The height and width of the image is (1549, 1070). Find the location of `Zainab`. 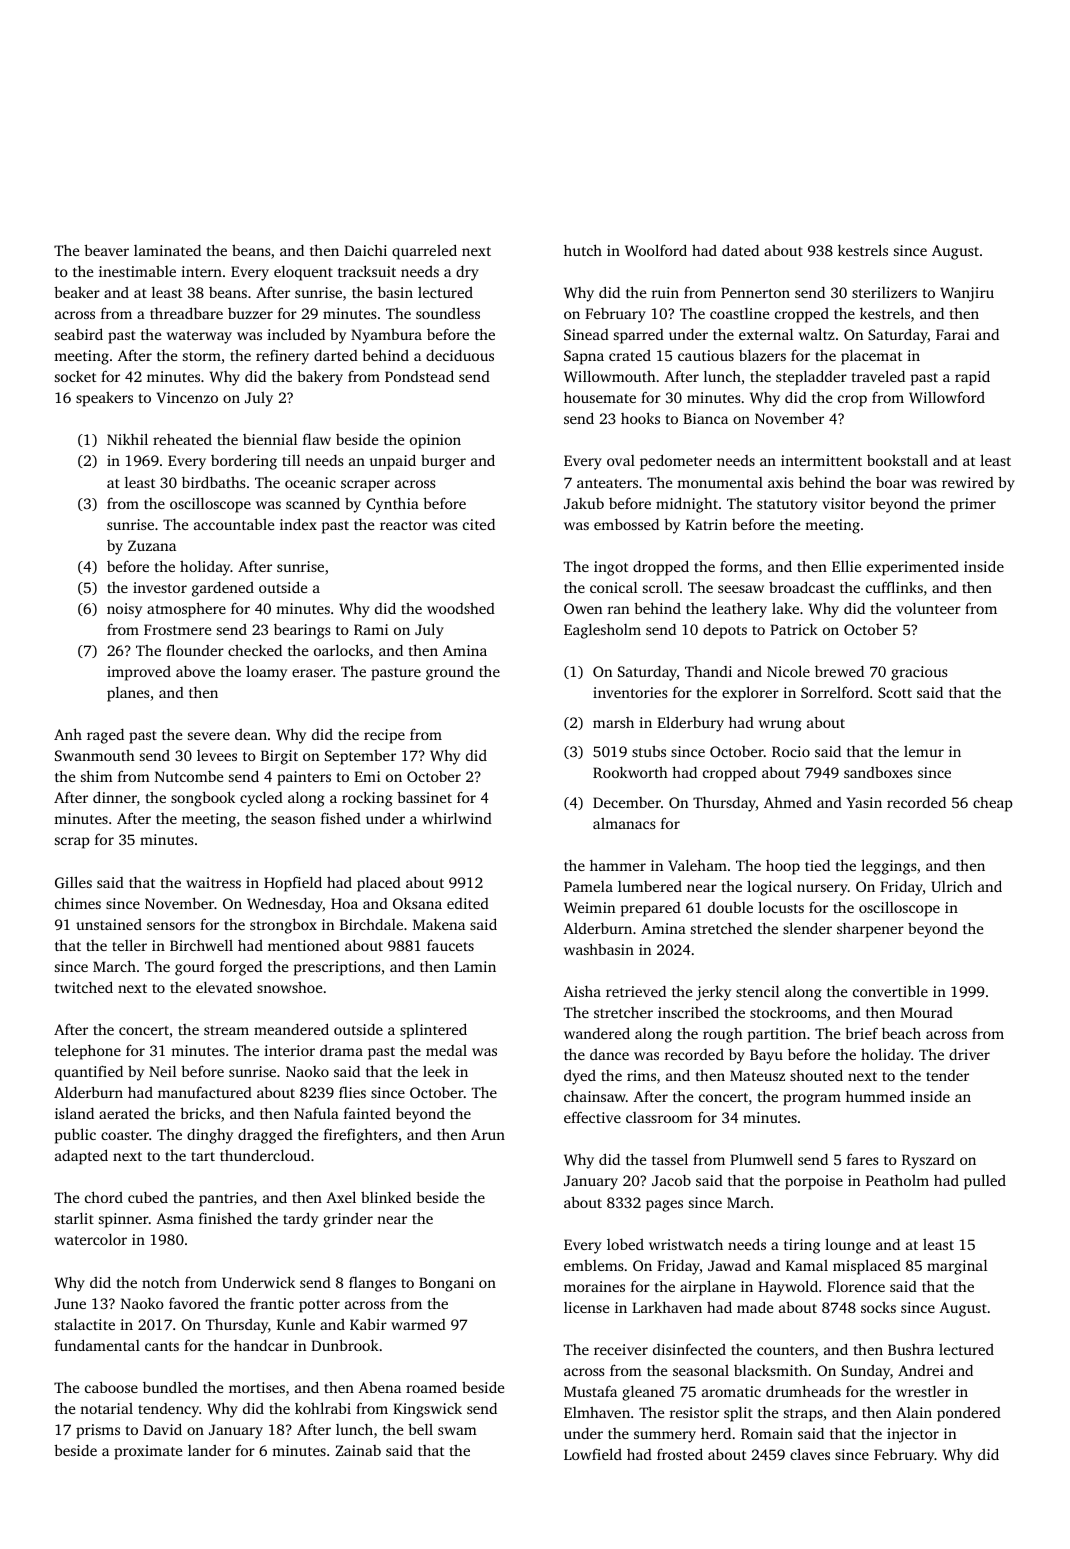

Zainab is located at coordinates (358, 1450).
